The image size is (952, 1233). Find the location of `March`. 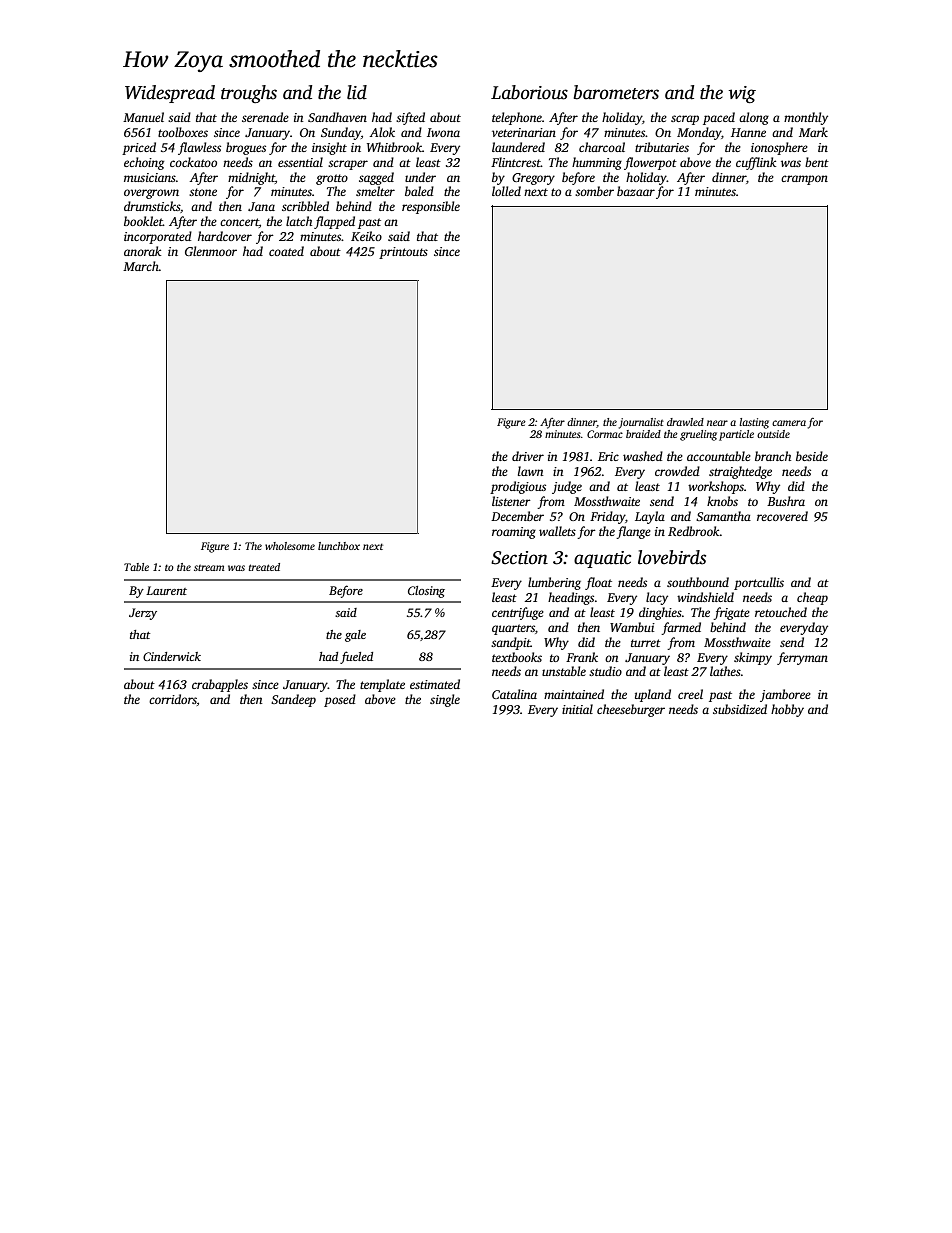

March is located at coordinates (141, 266).
